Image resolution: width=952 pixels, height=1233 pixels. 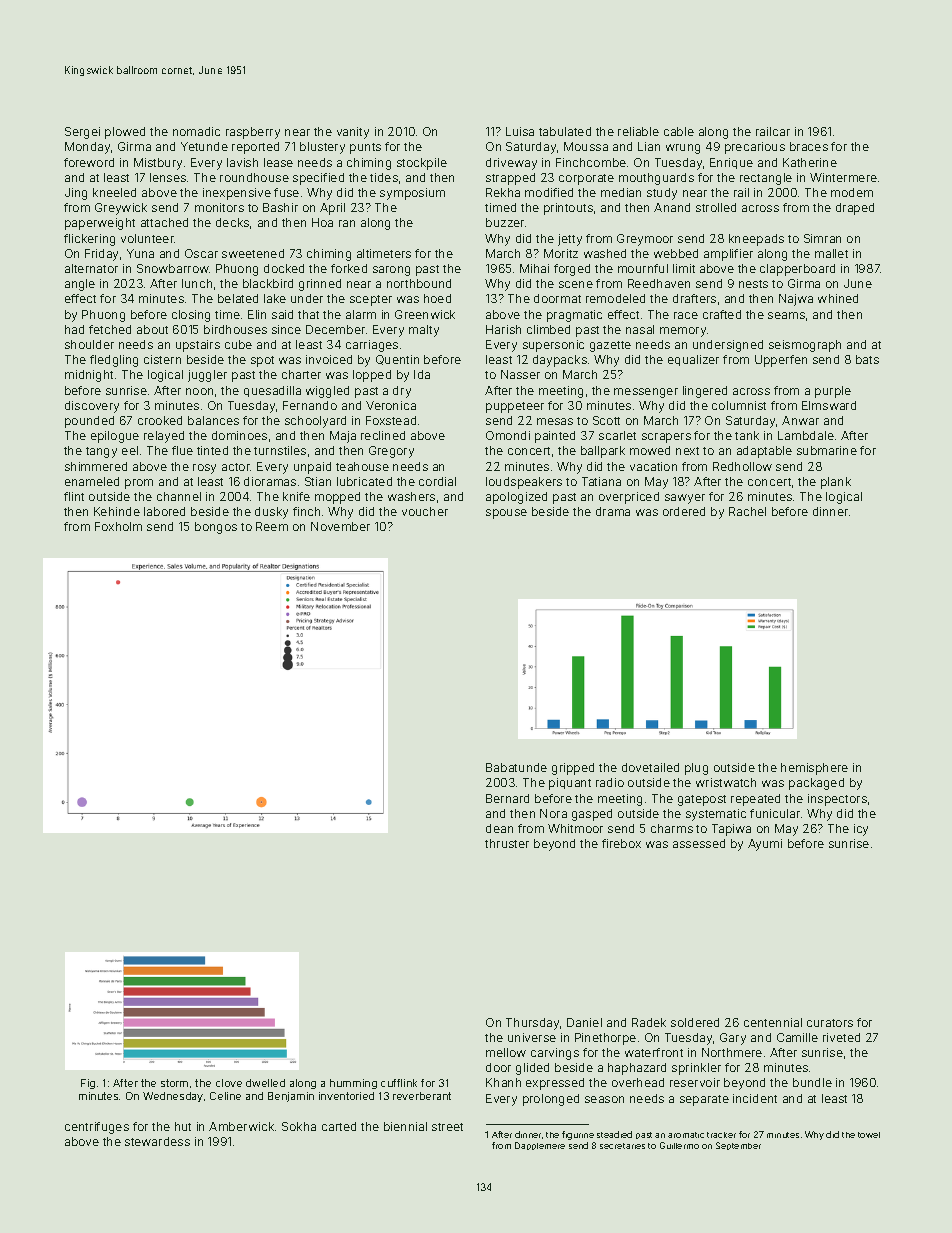 I want to click on storm, so click(x=174, y=1083).
